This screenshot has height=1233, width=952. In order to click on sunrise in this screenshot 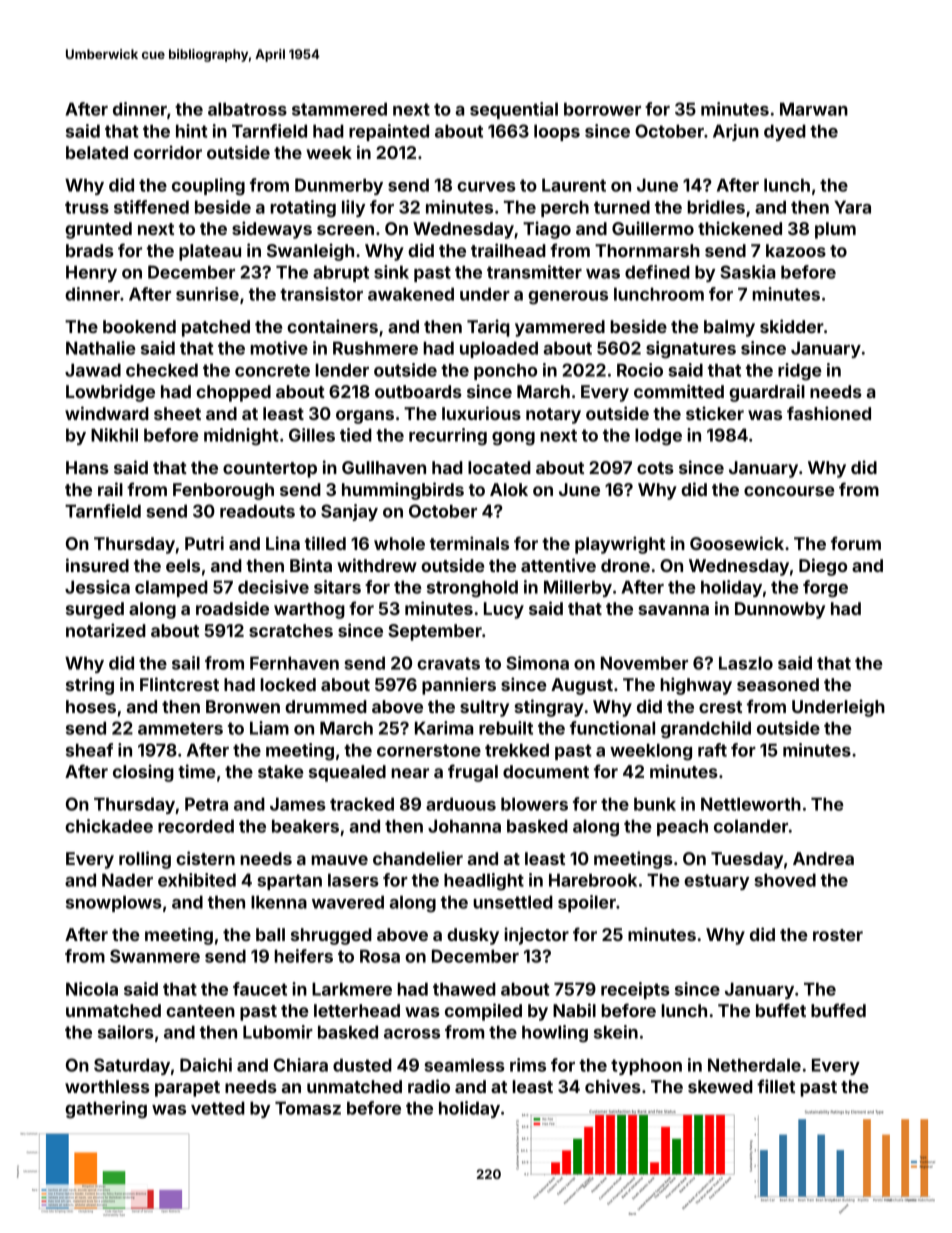, I will do `click(207, 294)`.
